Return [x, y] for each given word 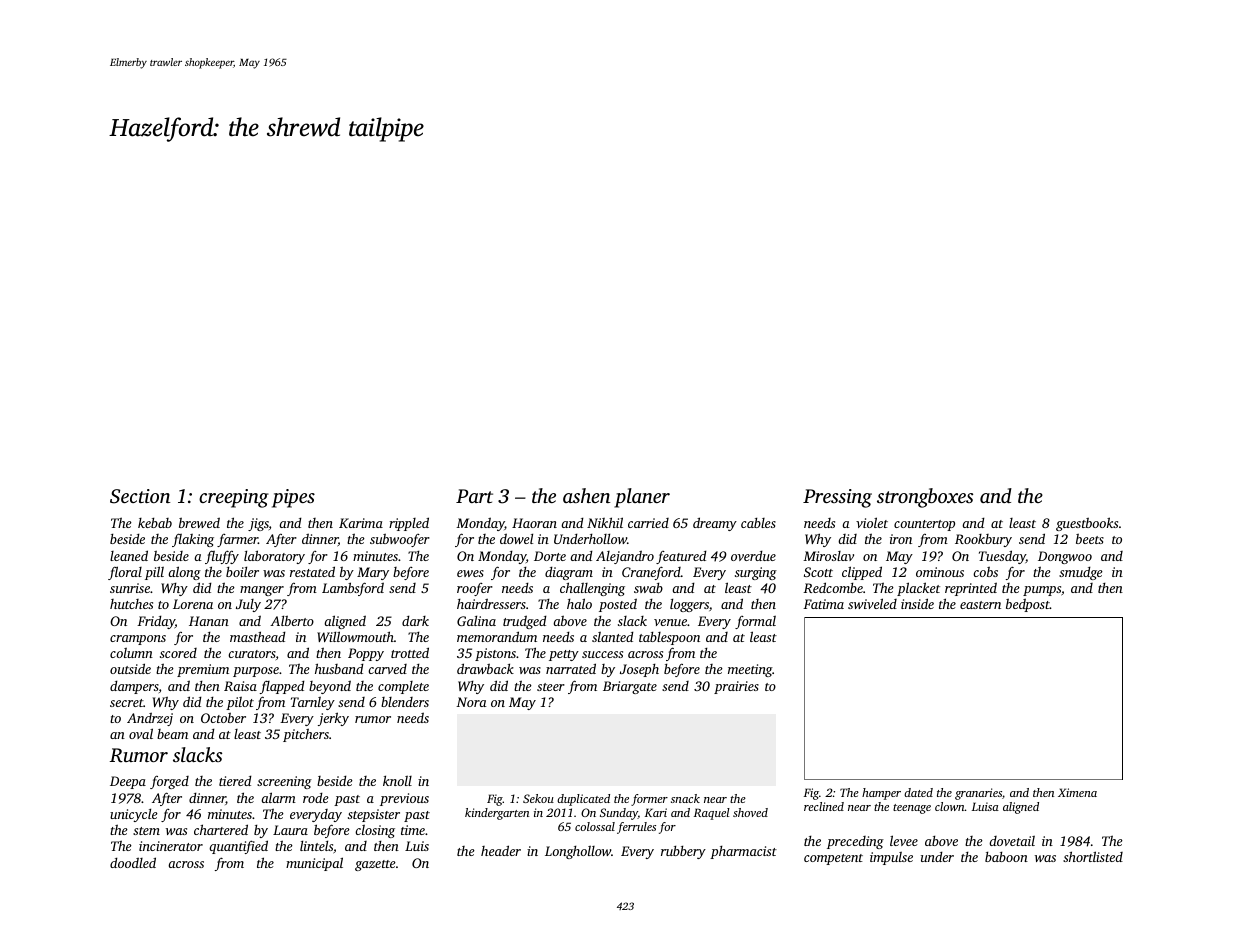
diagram [569, 573]
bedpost [1028, 605]
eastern [980, 605]
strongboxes [925, 498]
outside [130, 668]
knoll [397, 780]
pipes [293, 498]
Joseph [639, 670]
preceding [855, 842]
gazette [375, 865]
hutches [131, 604]
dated [918, 792]
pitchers [306, 735]
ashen [586, 495]
